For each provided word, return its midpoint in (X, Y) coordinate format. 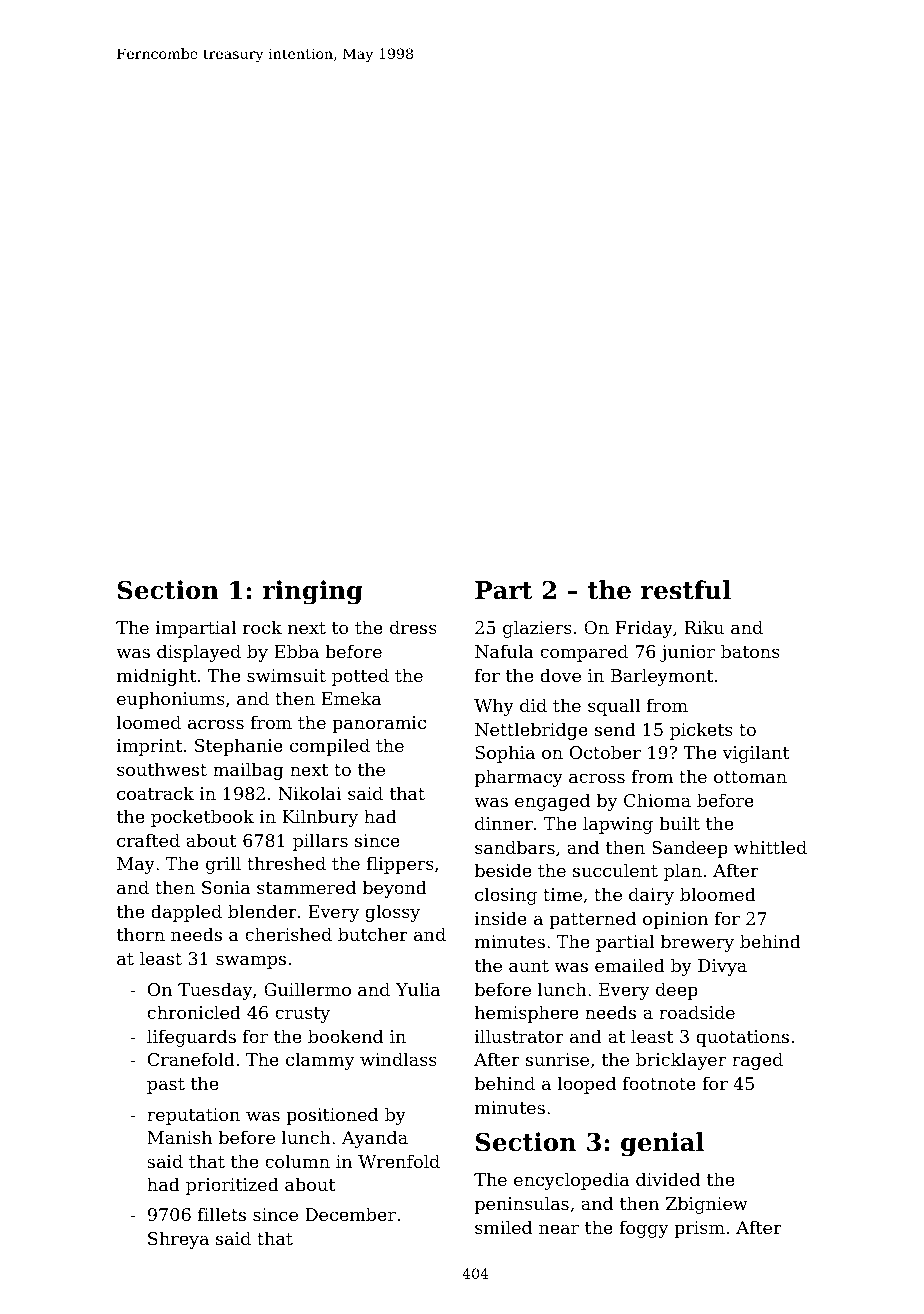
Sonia (226, 887)
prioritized (232, 1186)
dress (413, 627)
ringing (313, 592)
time (562, 894)
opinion (675, 920)
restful (686, 590)
